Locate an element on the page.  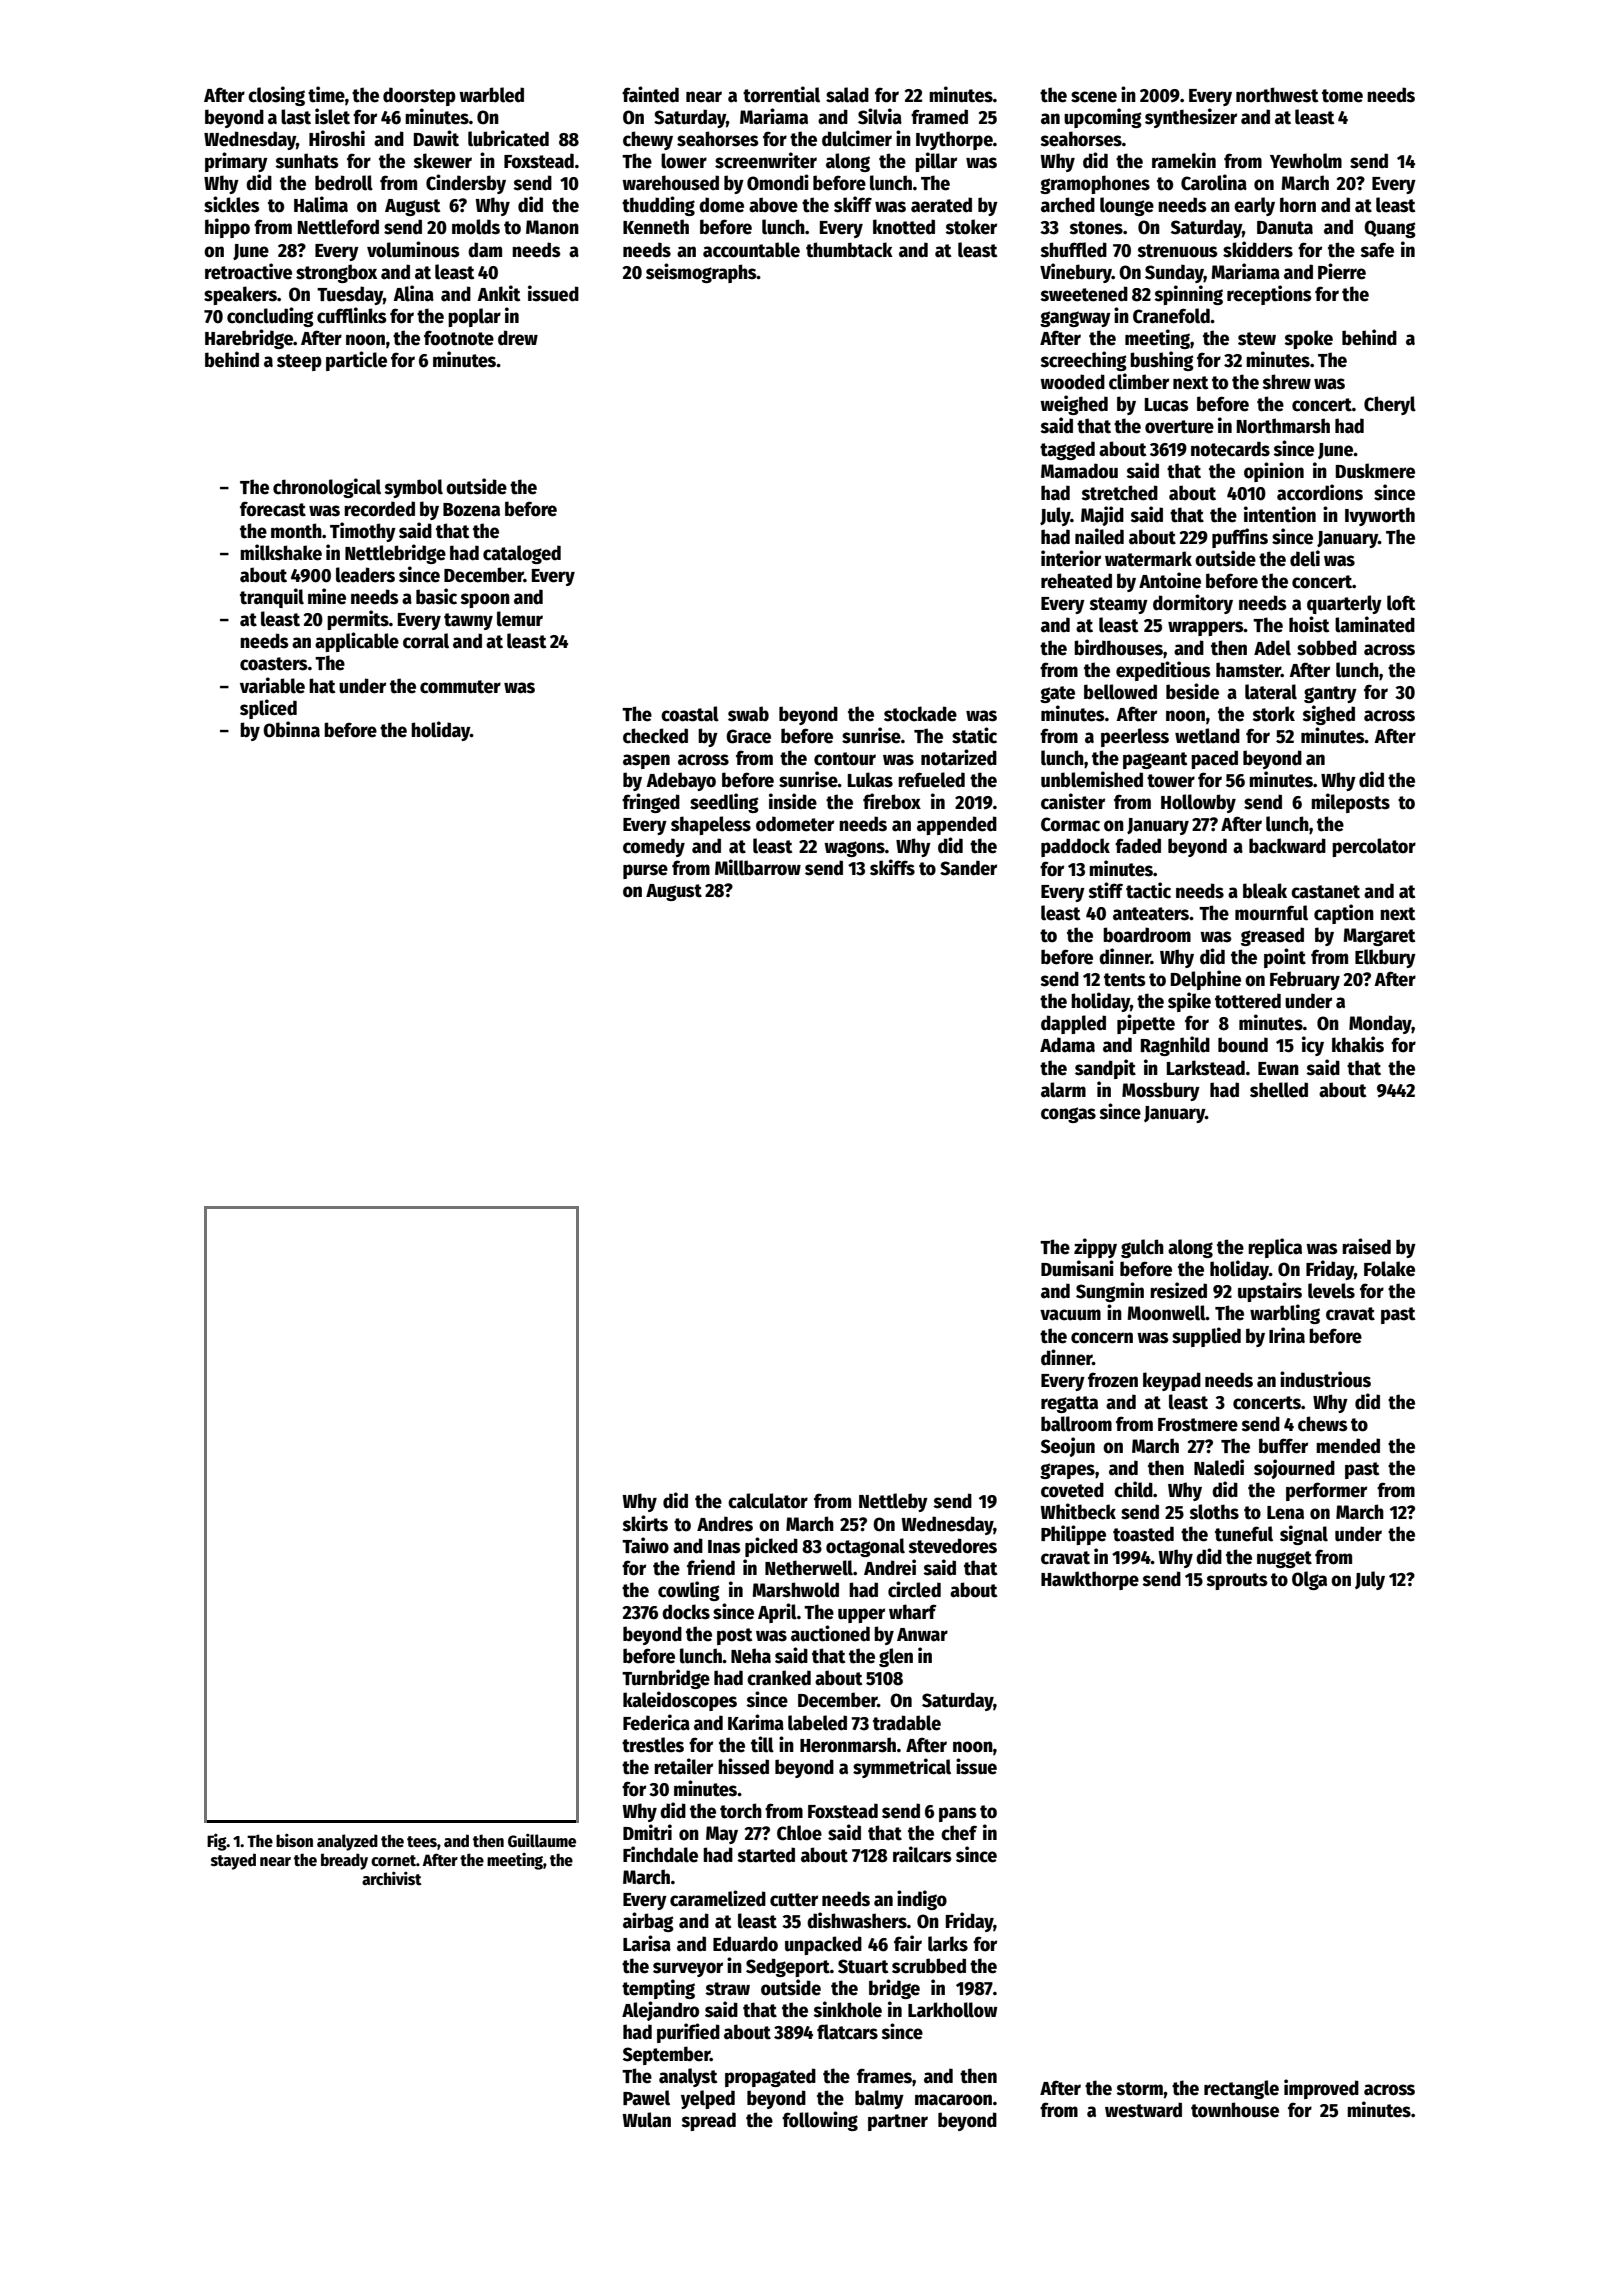
spread is located at coordinates (709, 2121).
